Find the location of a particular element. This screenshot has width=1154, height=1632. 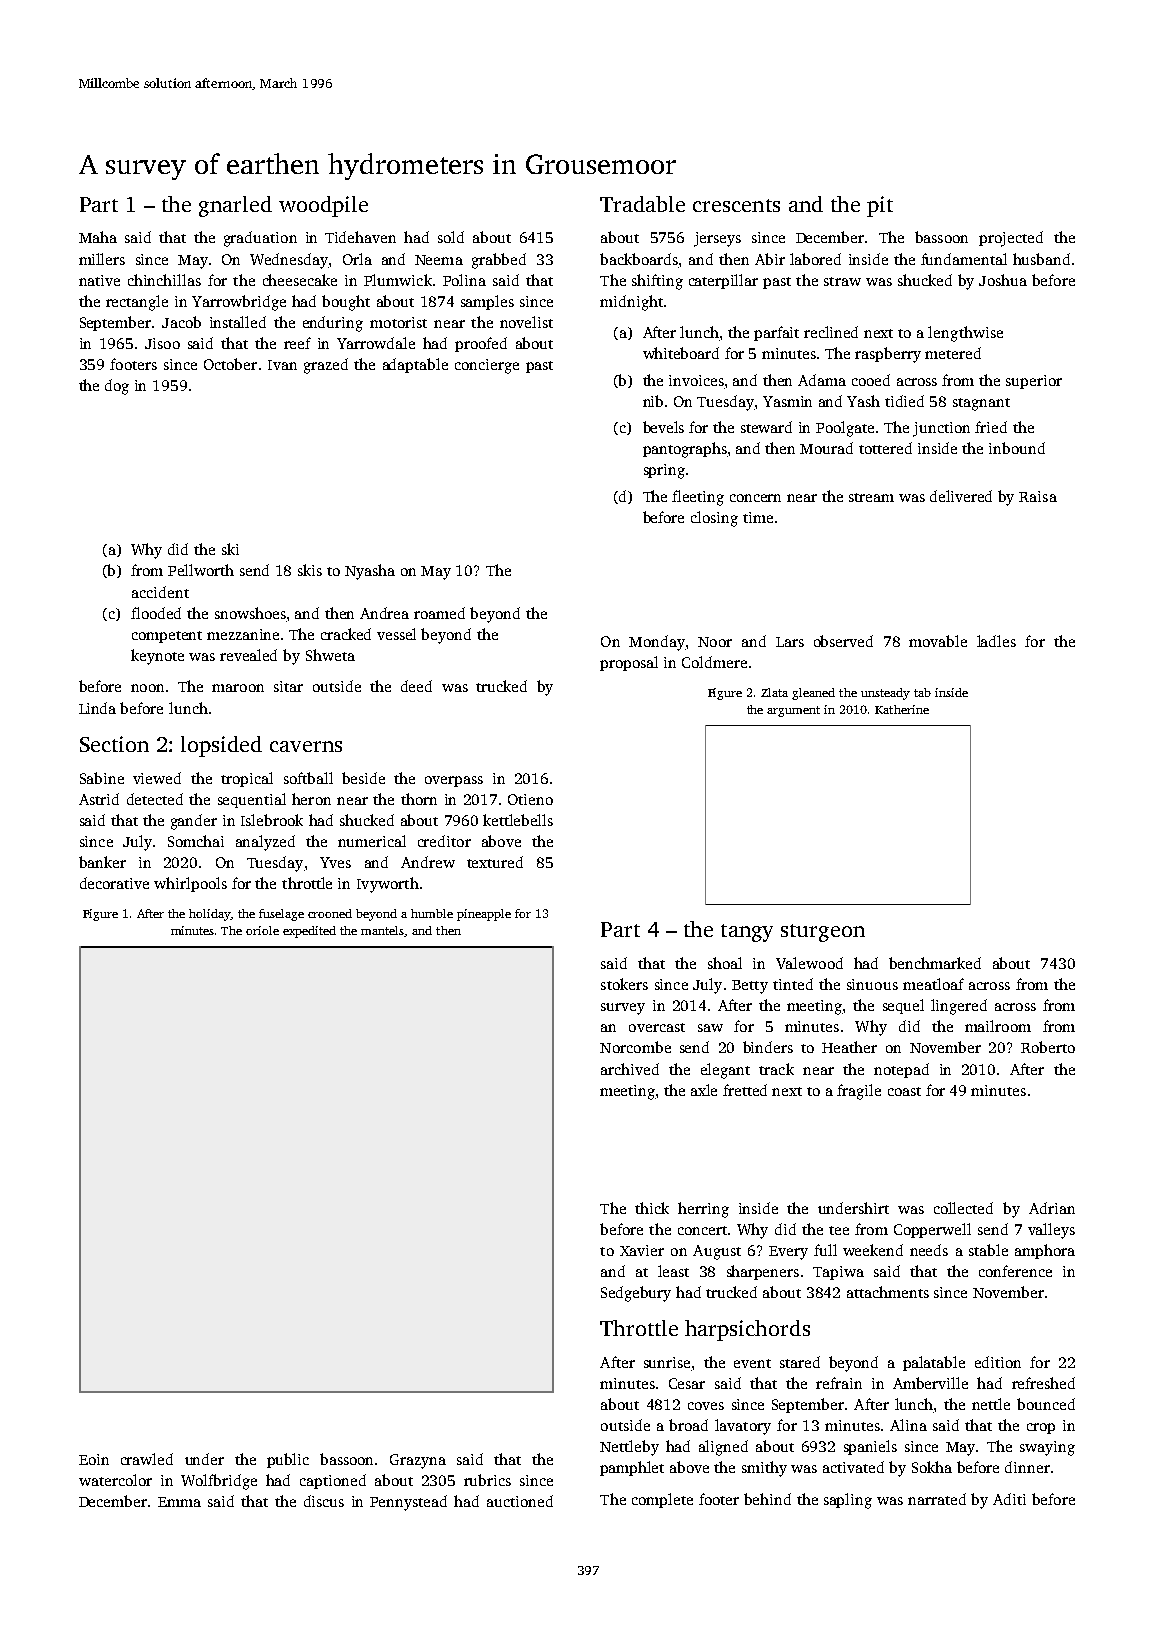

thick is located at coordinates (652, 1208).
